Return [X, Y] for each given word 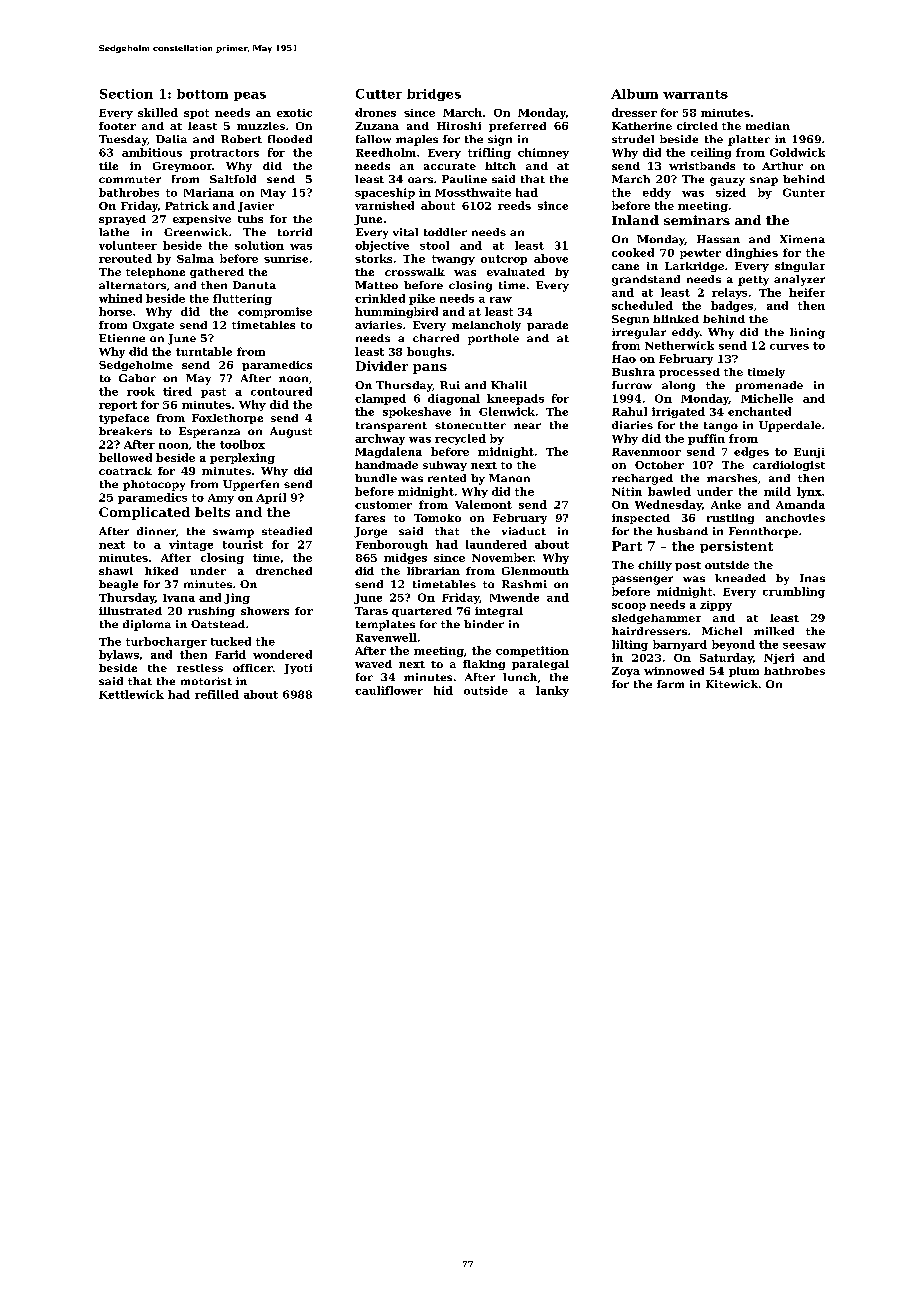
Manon [509, 478]
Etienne [122, 338]
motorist [206, 681]
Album [634, 94]
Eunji [809, 453]
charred [436, 338]
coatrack [125, 471]
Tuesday [123, 140]
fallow [373, 139]
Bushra [633, 372]
